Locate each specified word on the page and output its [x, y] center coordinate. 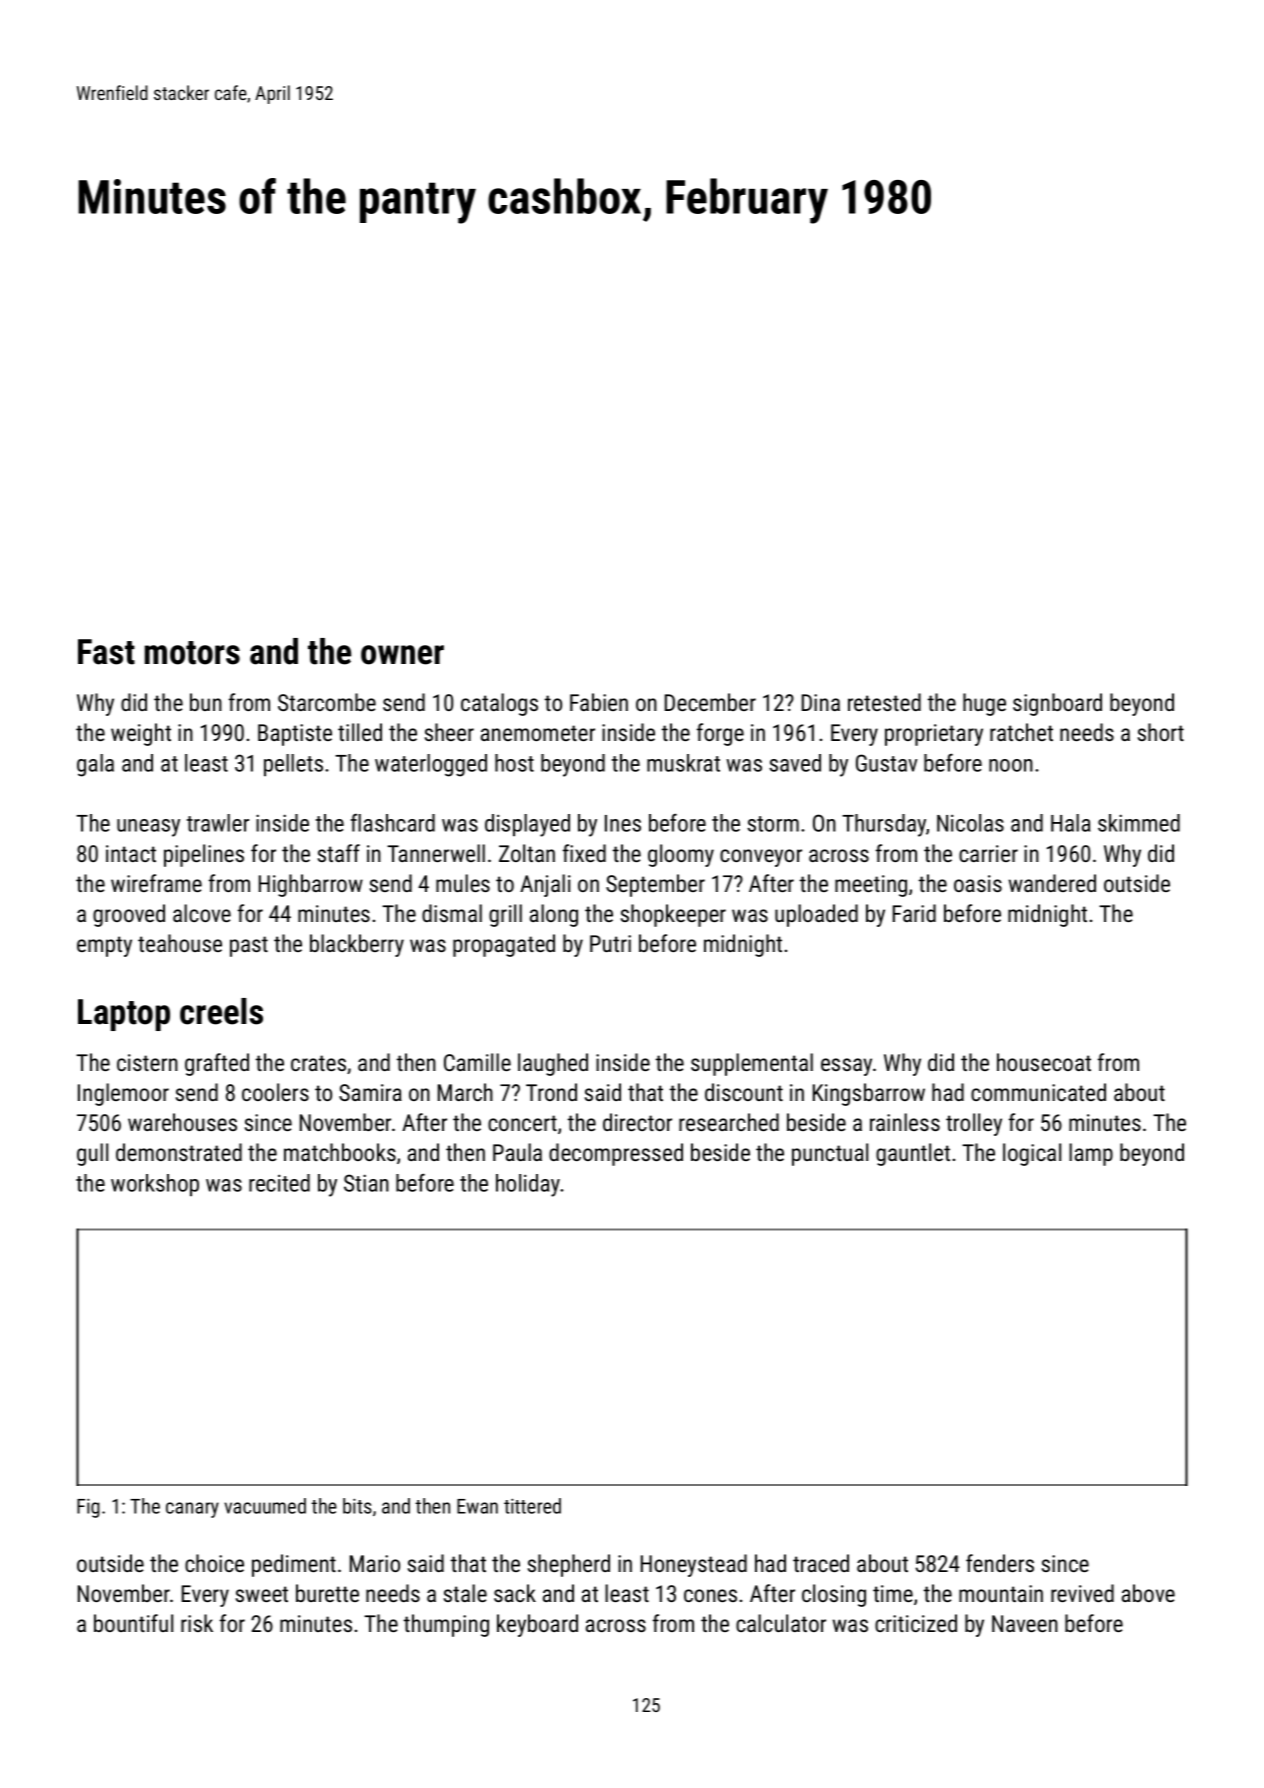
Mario [375, 1563]
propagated [504, 945]
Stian [366, 1183]
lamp [1091, 1154]
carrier [988, 853]
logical [1032, 1154]
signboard [1057, 704]
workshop [155, 1185]
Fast [106, 652]
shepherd [569, 1565]
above [1148, 1593]
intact [131, 853]
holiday [528, 1185]
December [710, 702]
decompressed [616, 1154]
